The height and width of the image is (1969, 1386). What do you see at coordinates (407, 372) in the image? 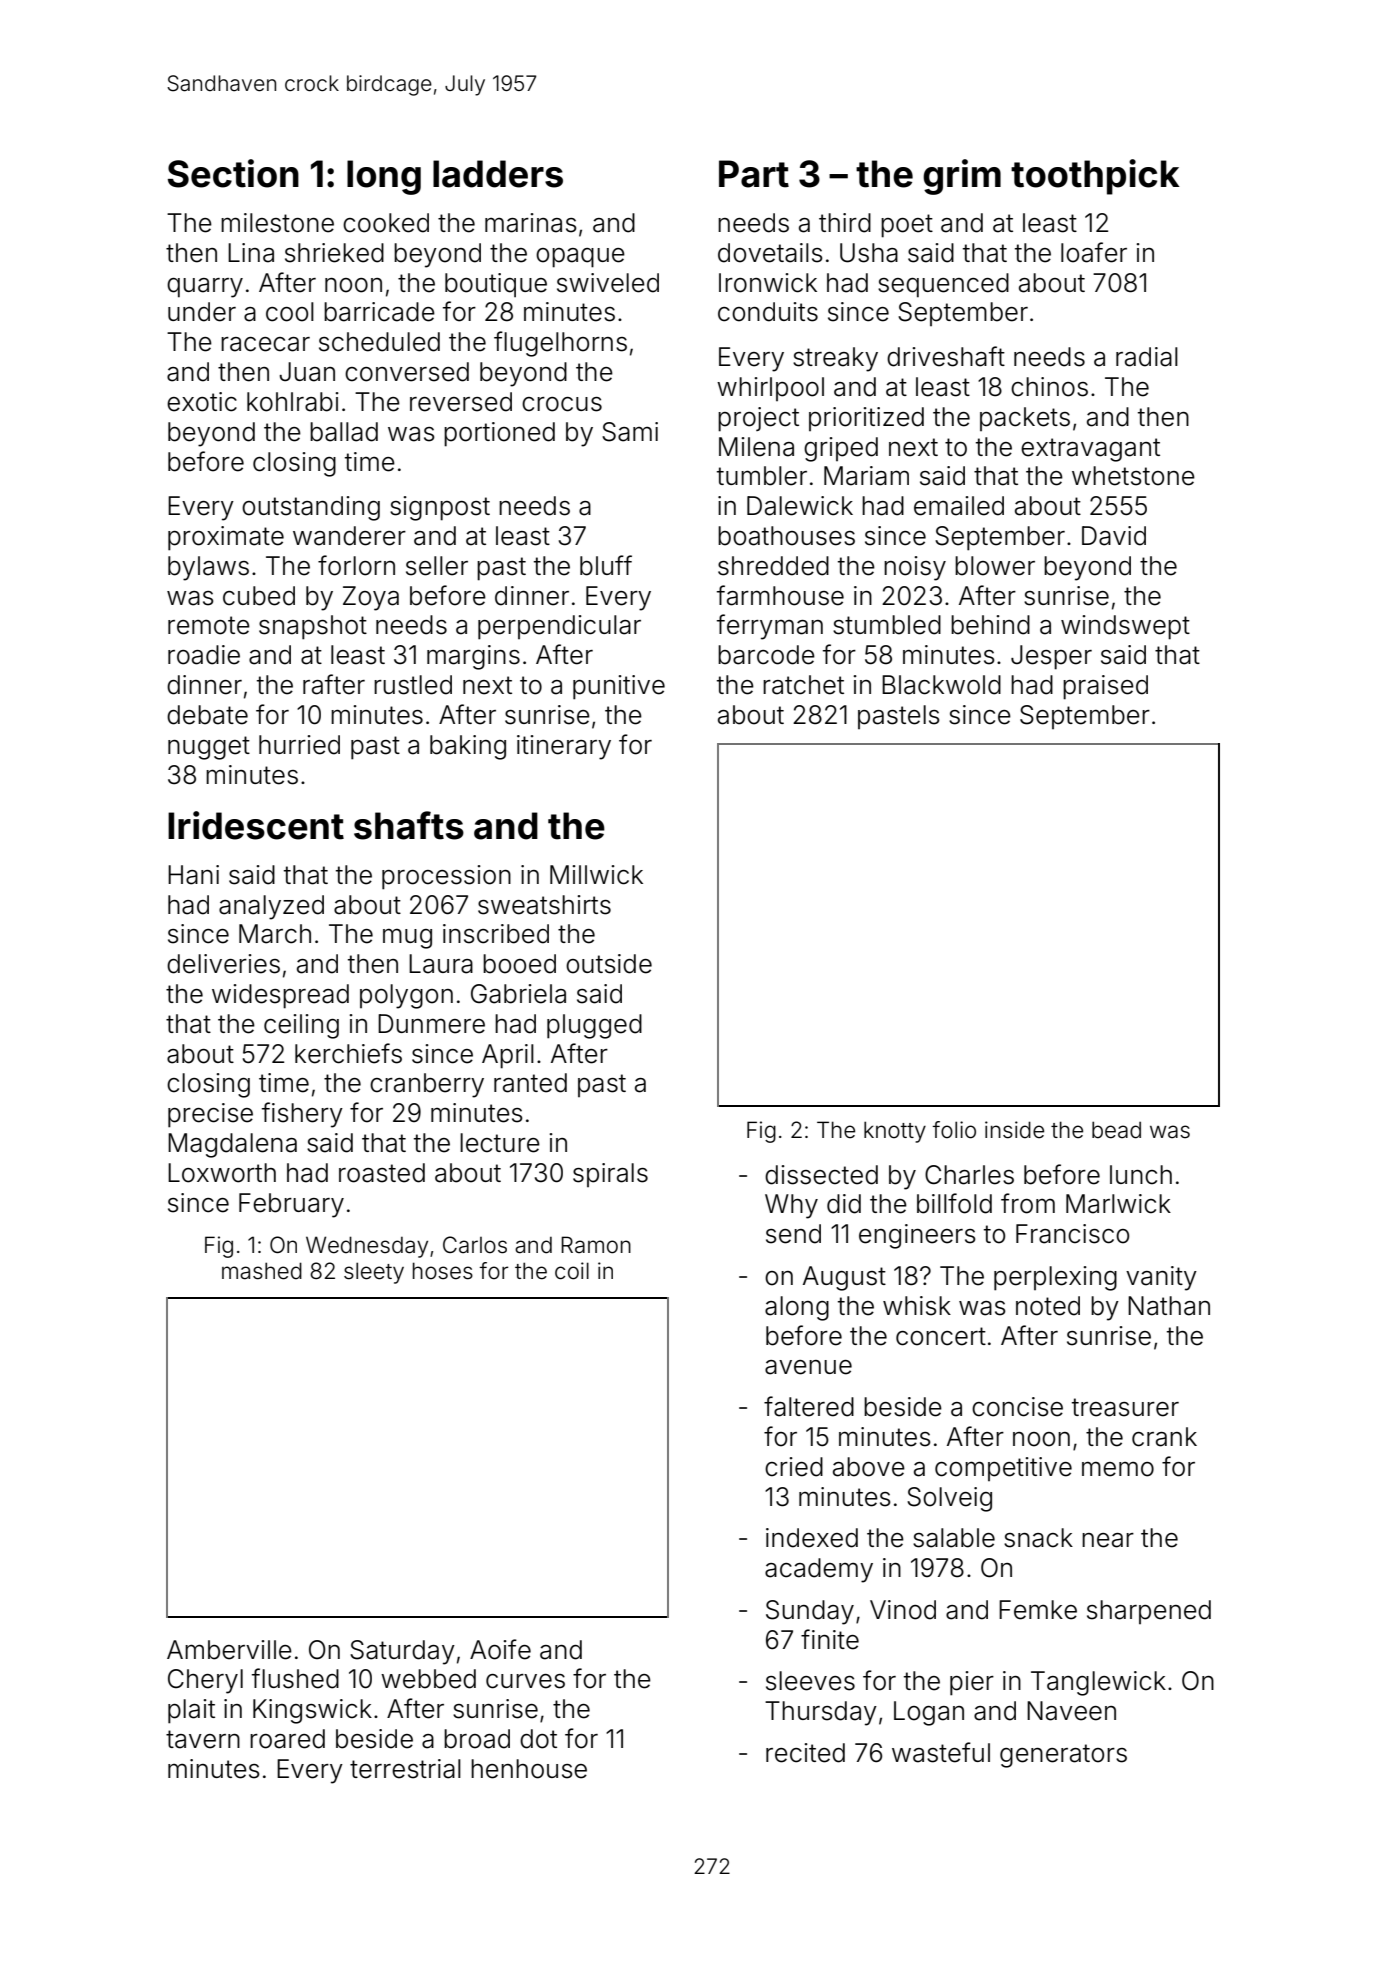
I see `conversed` at bounding box center [407, 372].
